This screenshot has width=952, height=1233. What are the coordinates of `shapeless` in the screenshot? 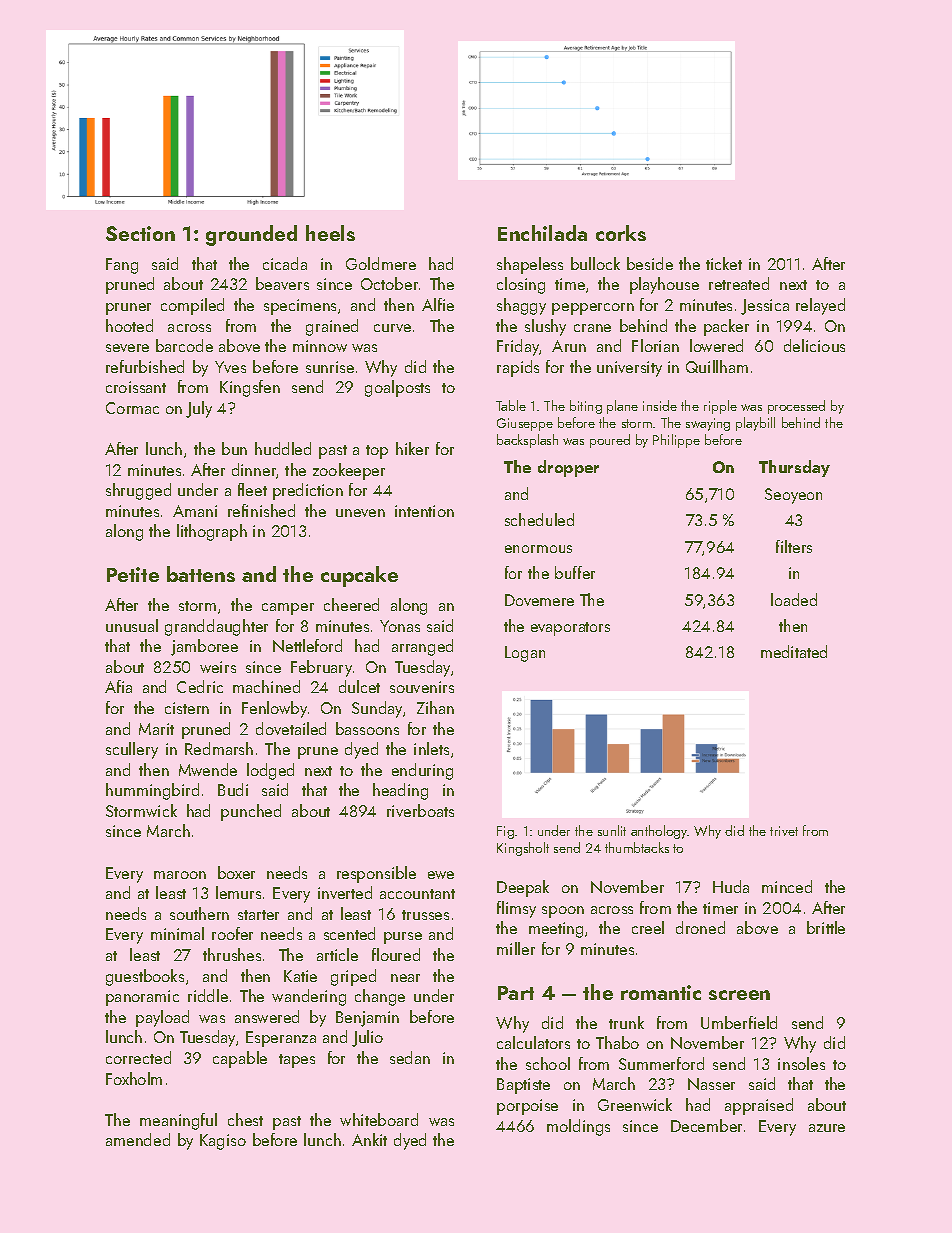 It's located at (530, 265).
